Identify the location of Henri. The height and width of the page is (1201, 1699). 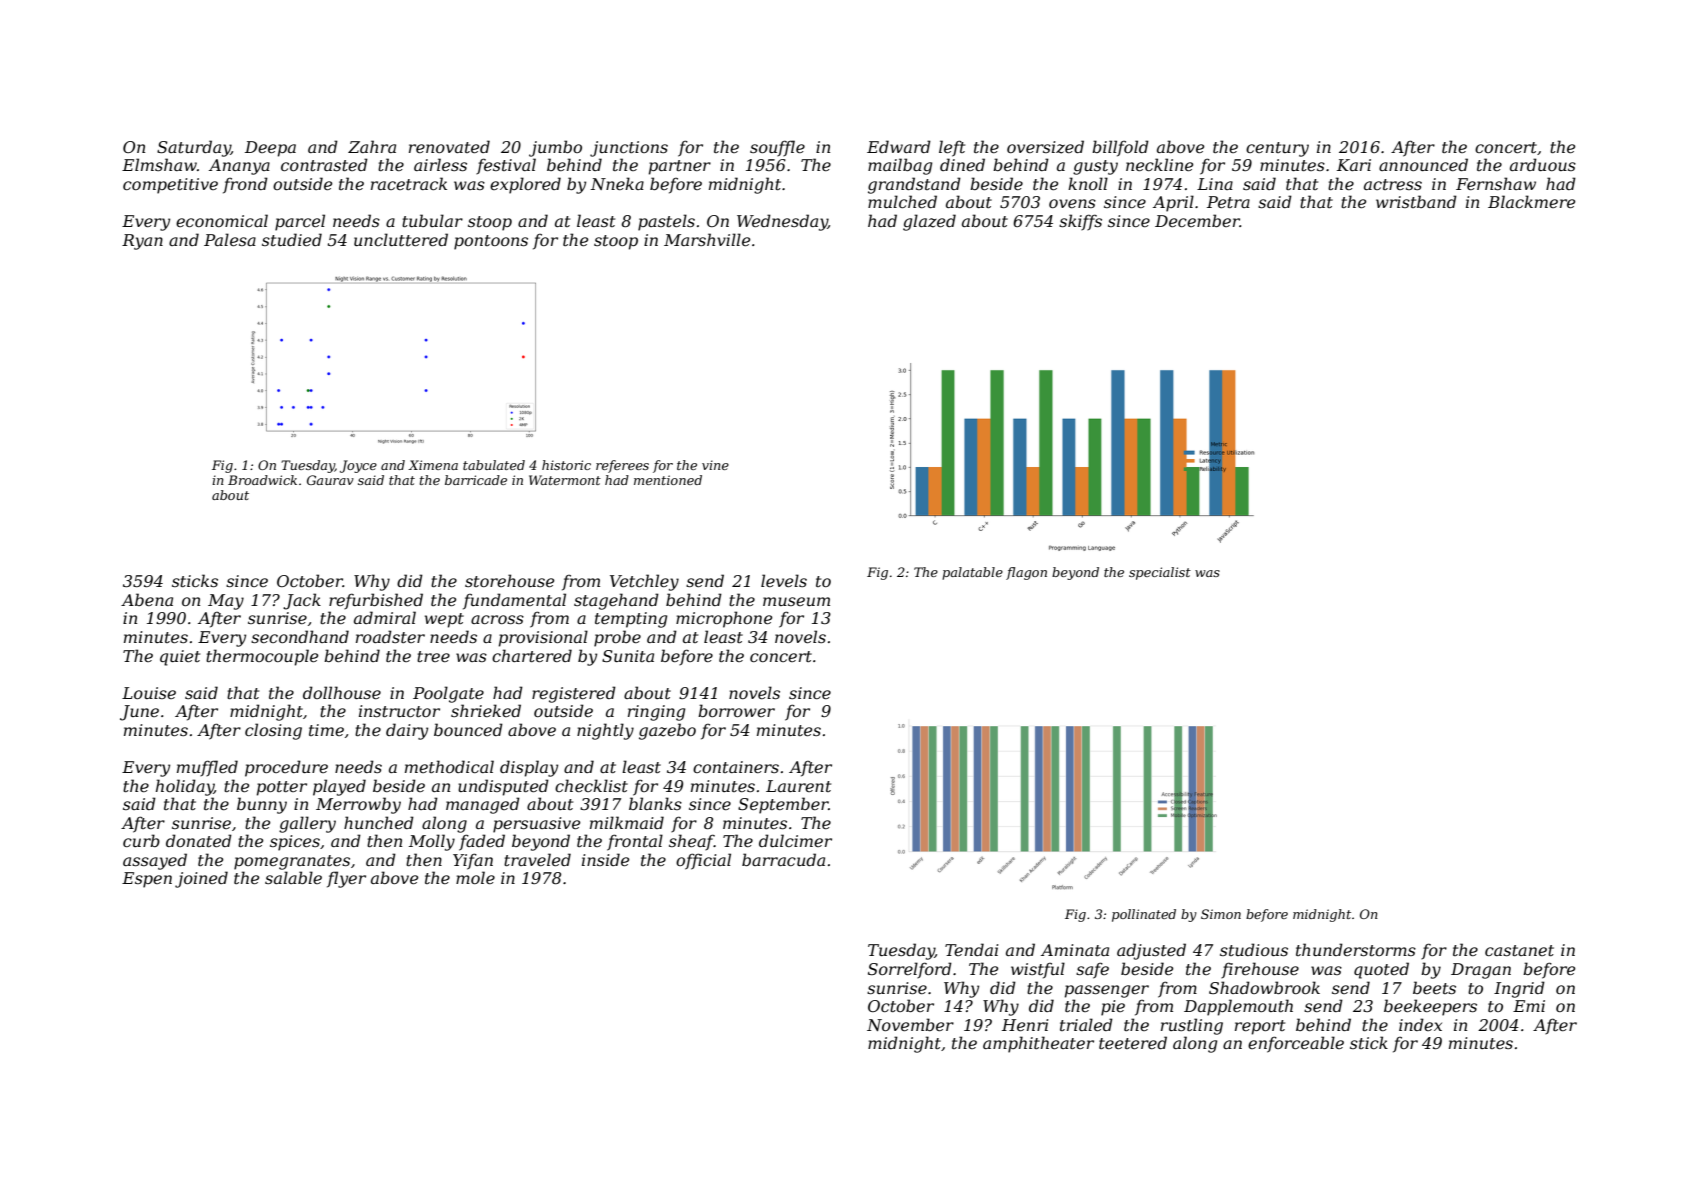
(1025, 1025).
